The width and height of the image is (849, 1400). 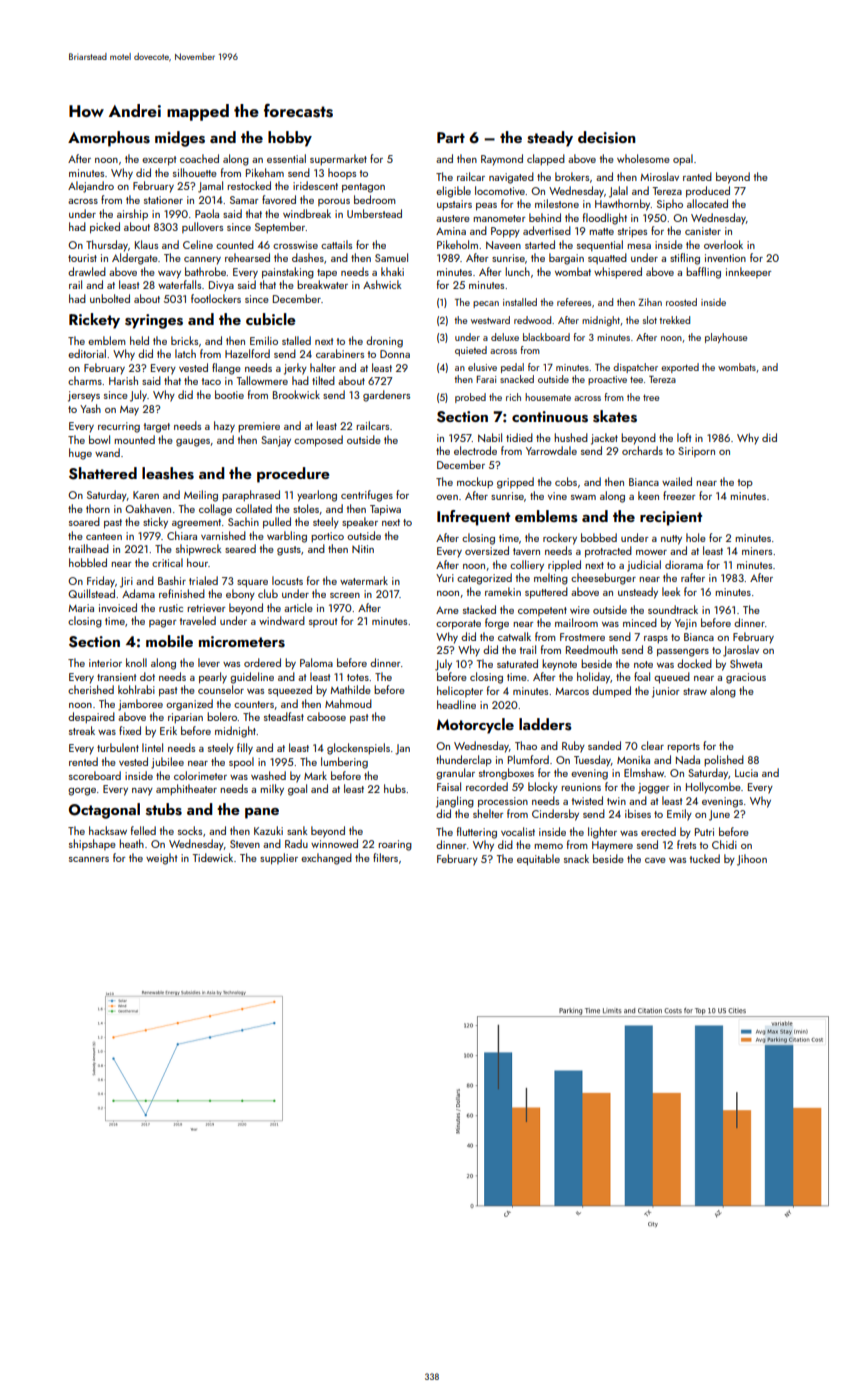 What do you see at coordinates (84, 521) in the image?
I see `soared` at bounding box center [84, 521].
